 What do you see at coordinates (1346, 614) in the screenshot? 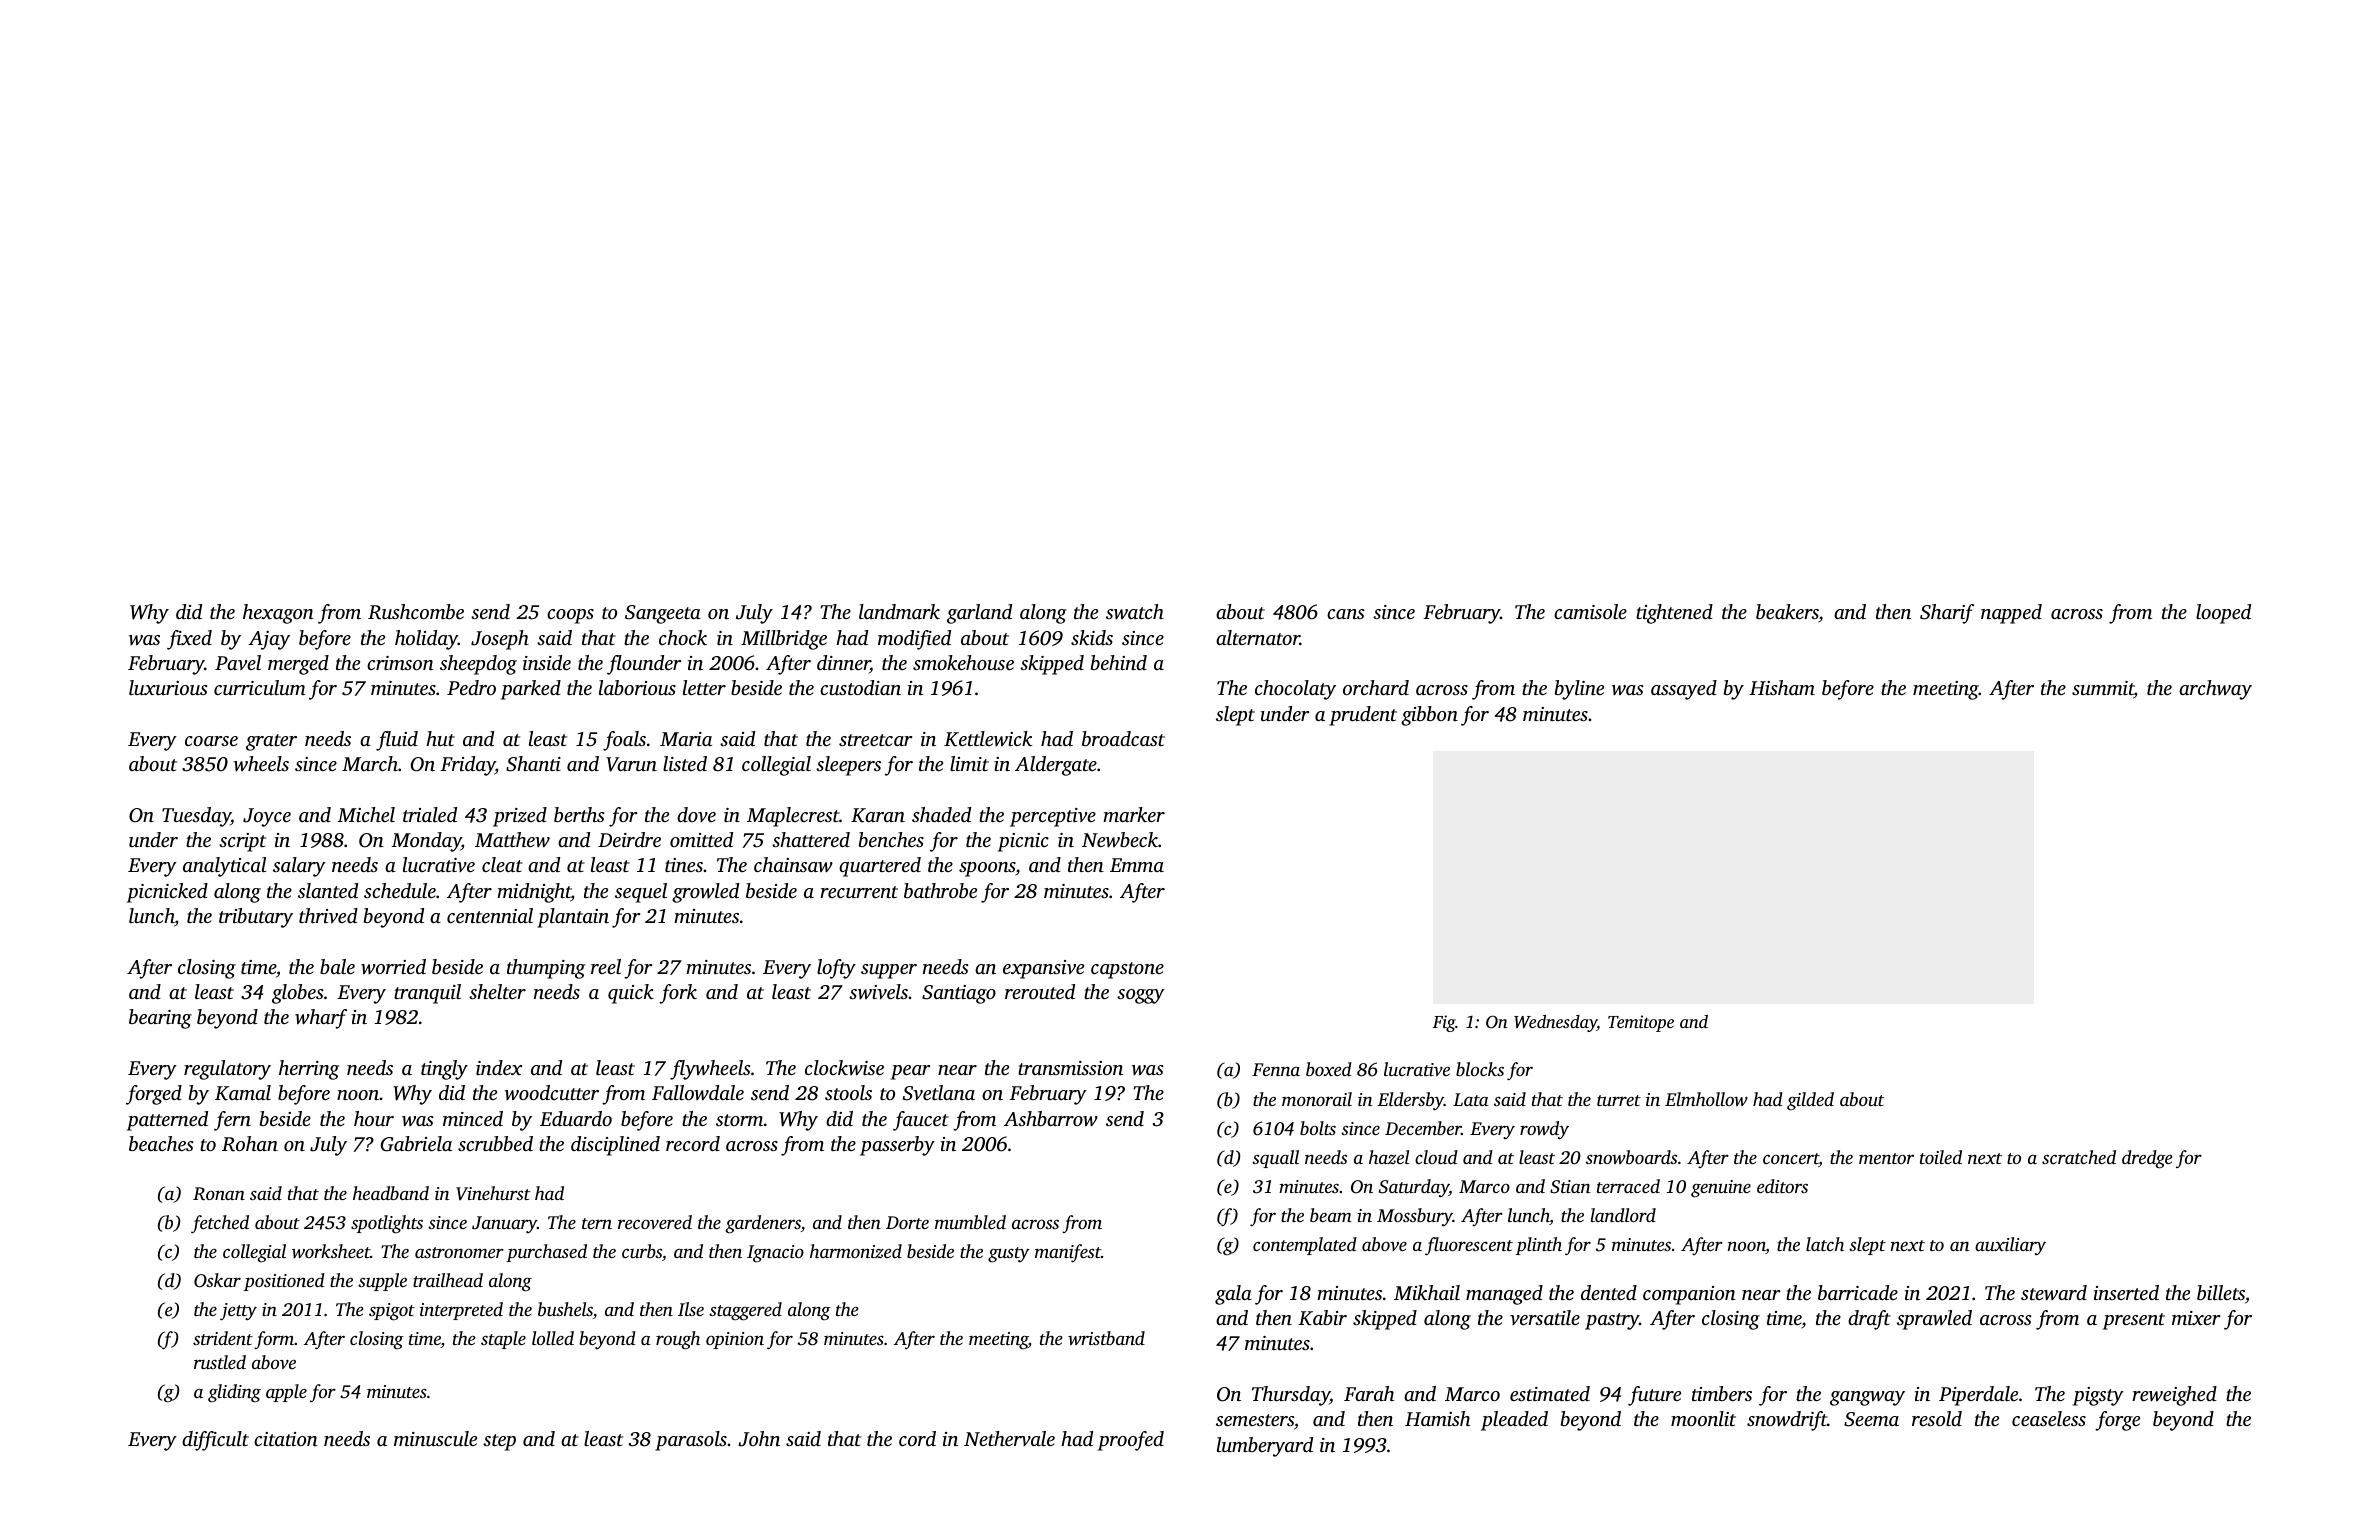
I see `cans` at bounding box center [1346, 614].
